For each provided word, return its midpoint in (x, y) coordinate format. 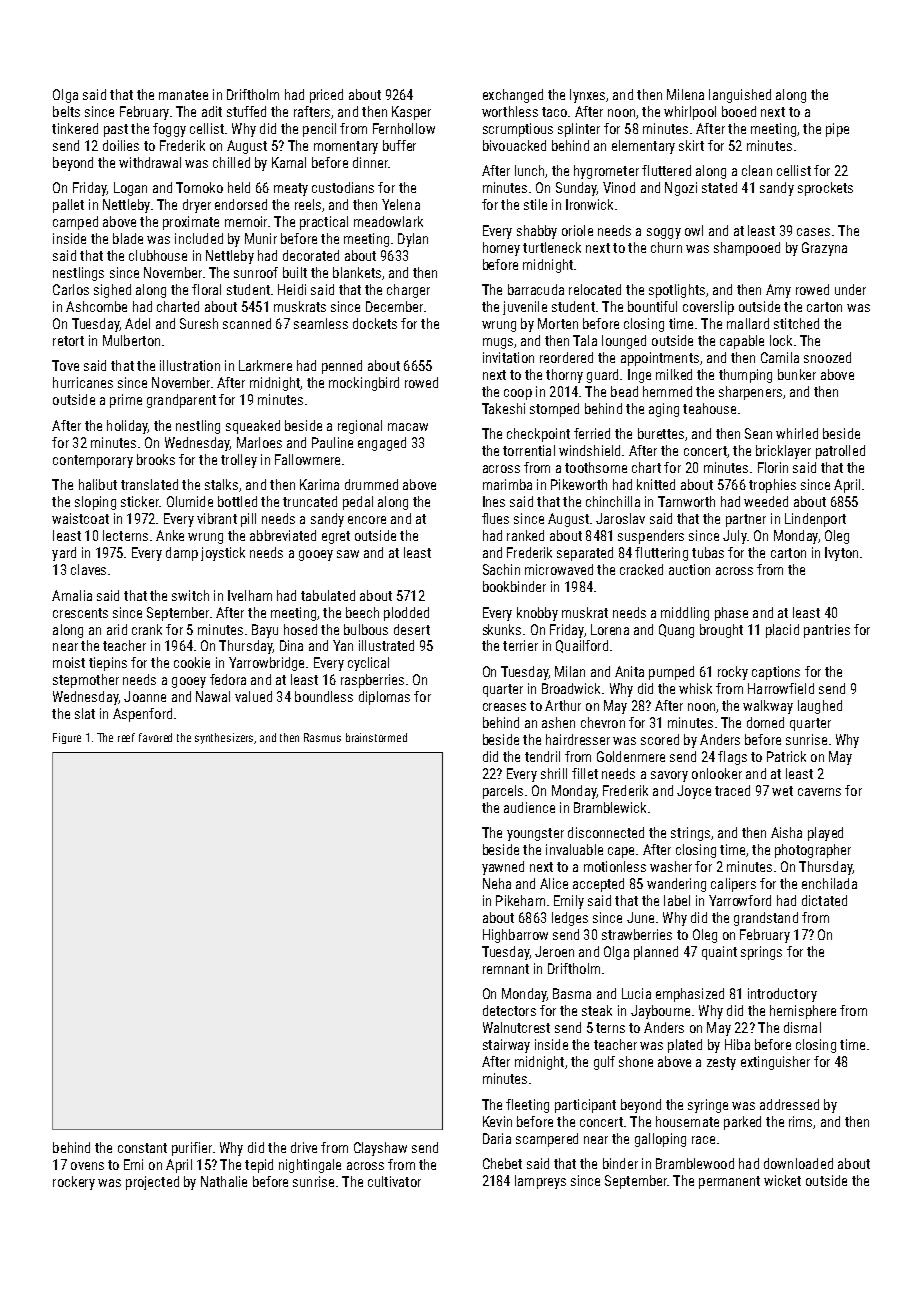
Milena (685, 94)
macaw (408, 427)
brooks (156, 459)
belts (66, 111)
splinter (579, 130)
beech (362, 612)
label (677, 900)
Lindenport (815, 520)
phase (731, 614)
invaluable (574, 849)
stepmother (86, 681)
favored (155, 737)
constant (142, 1148)
